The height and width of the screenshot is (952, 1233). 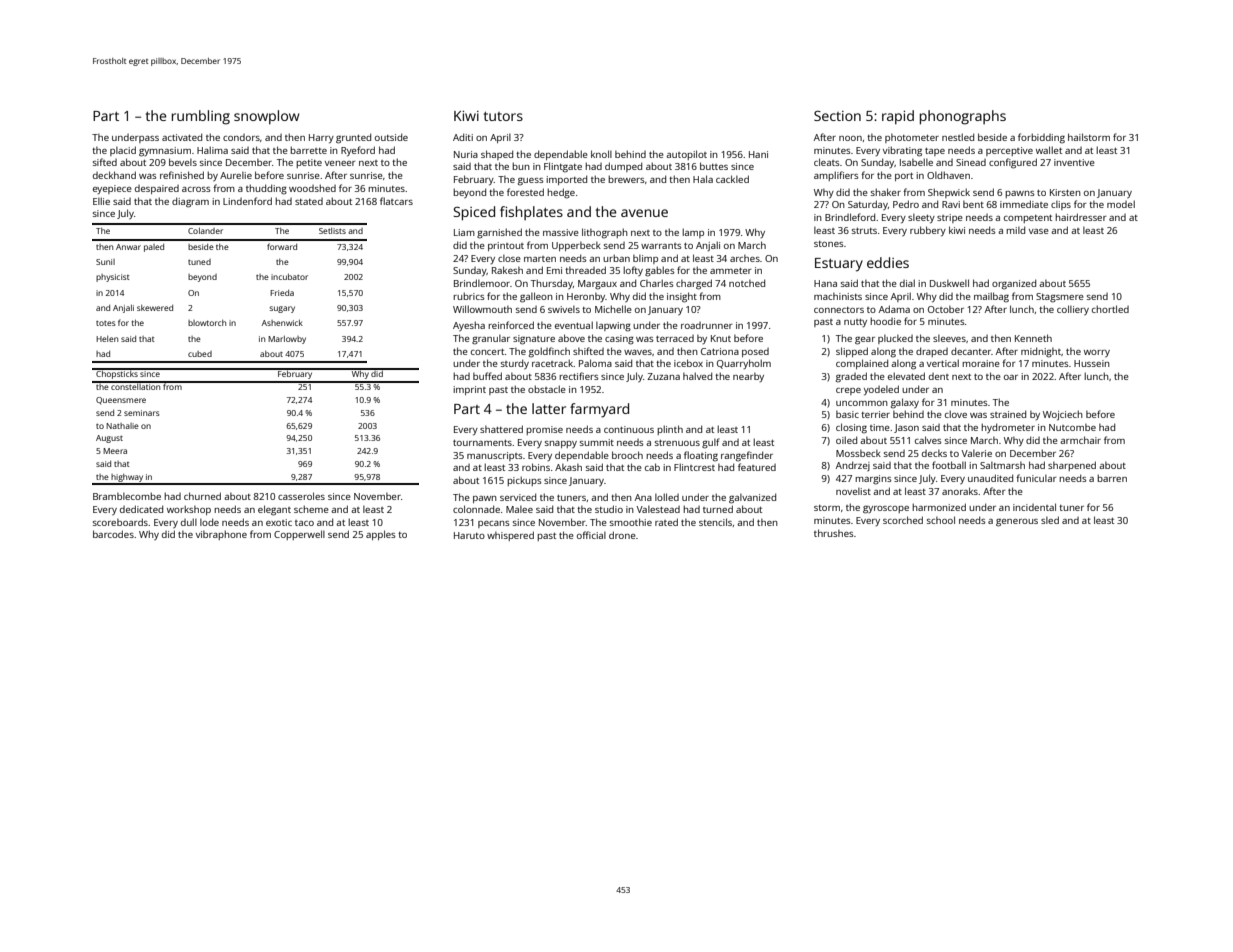 What do you see at coordinates (503, 116) in the screenshot?
I see `tutors` at bounding box center [503, 116].
